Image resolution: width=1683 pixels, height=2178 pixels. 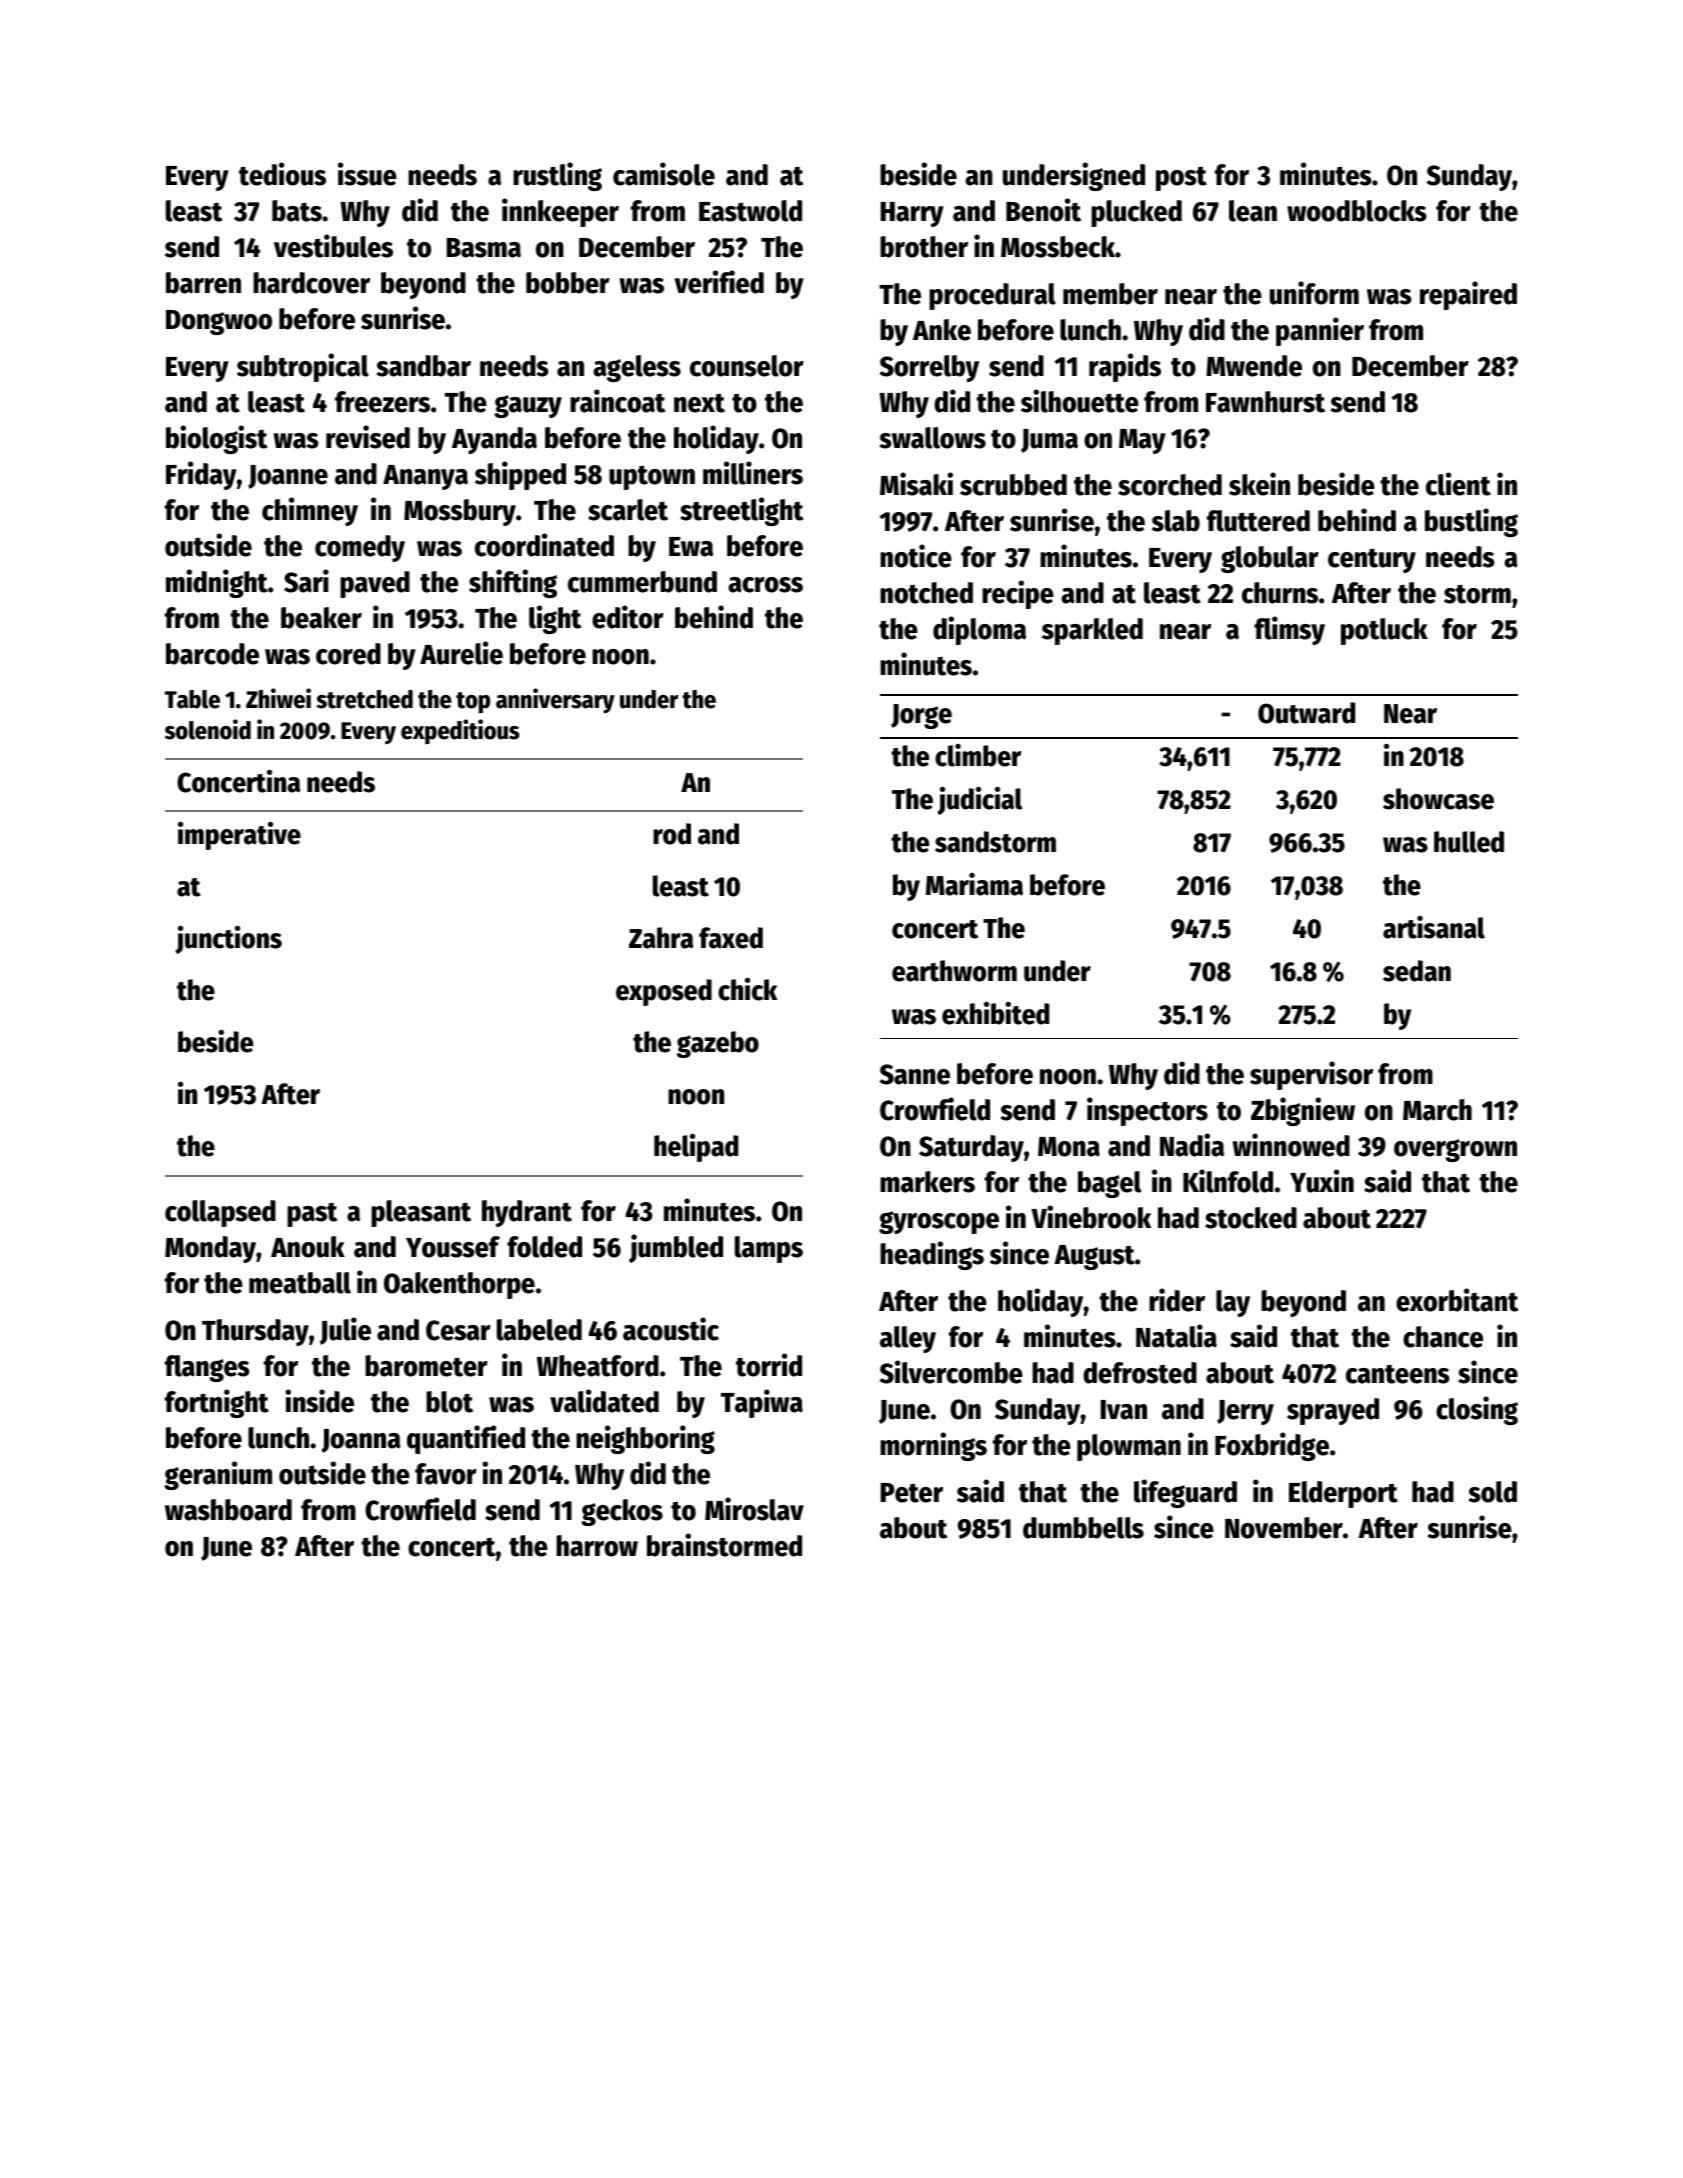 What do you see at coordinates (333, 246) in the document?
I see `vestibules` at bounding box center [333, 246].
